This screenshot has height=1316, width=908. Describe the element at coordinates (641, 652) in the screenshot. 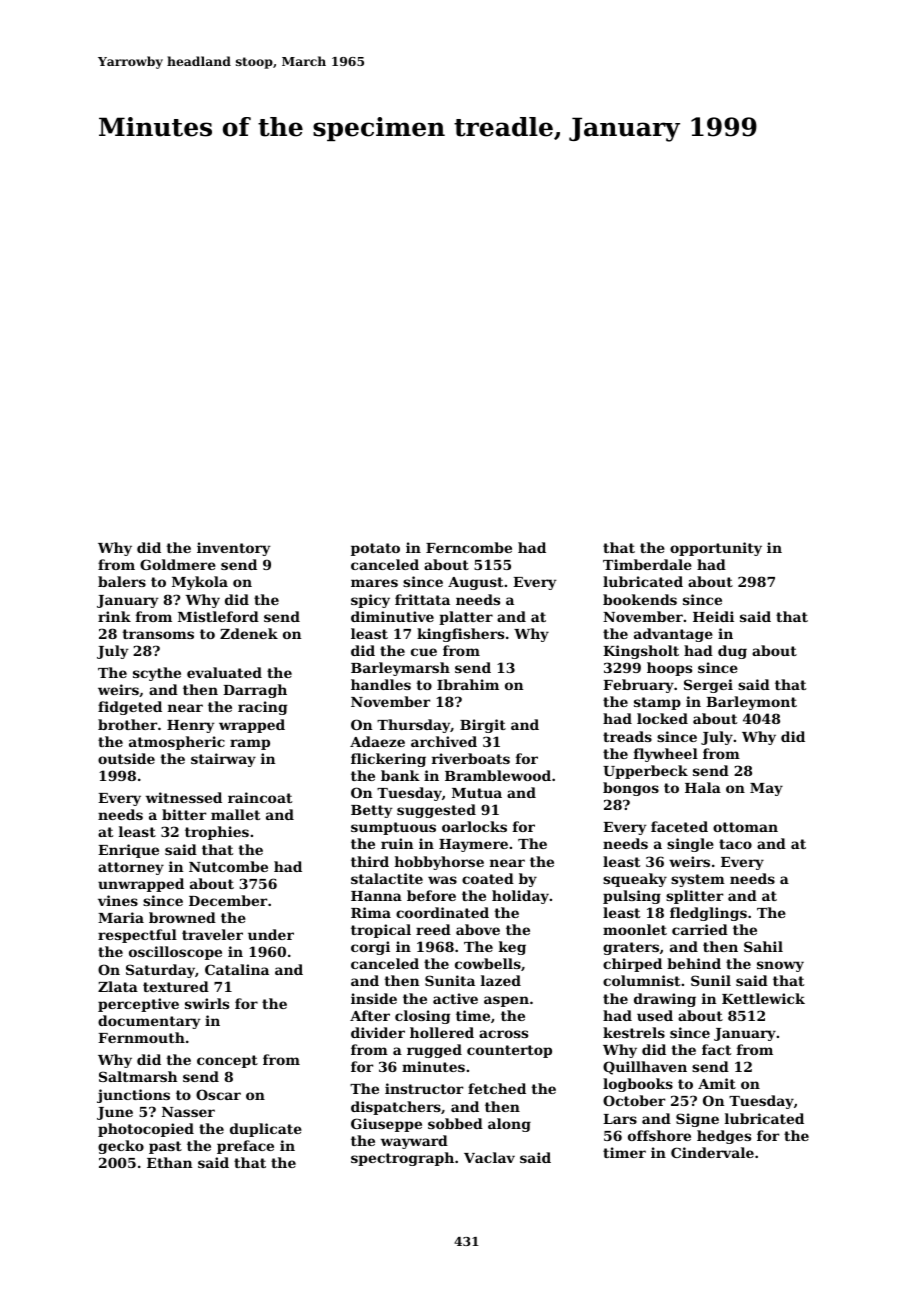

I see `Kingsholt` at that location.
